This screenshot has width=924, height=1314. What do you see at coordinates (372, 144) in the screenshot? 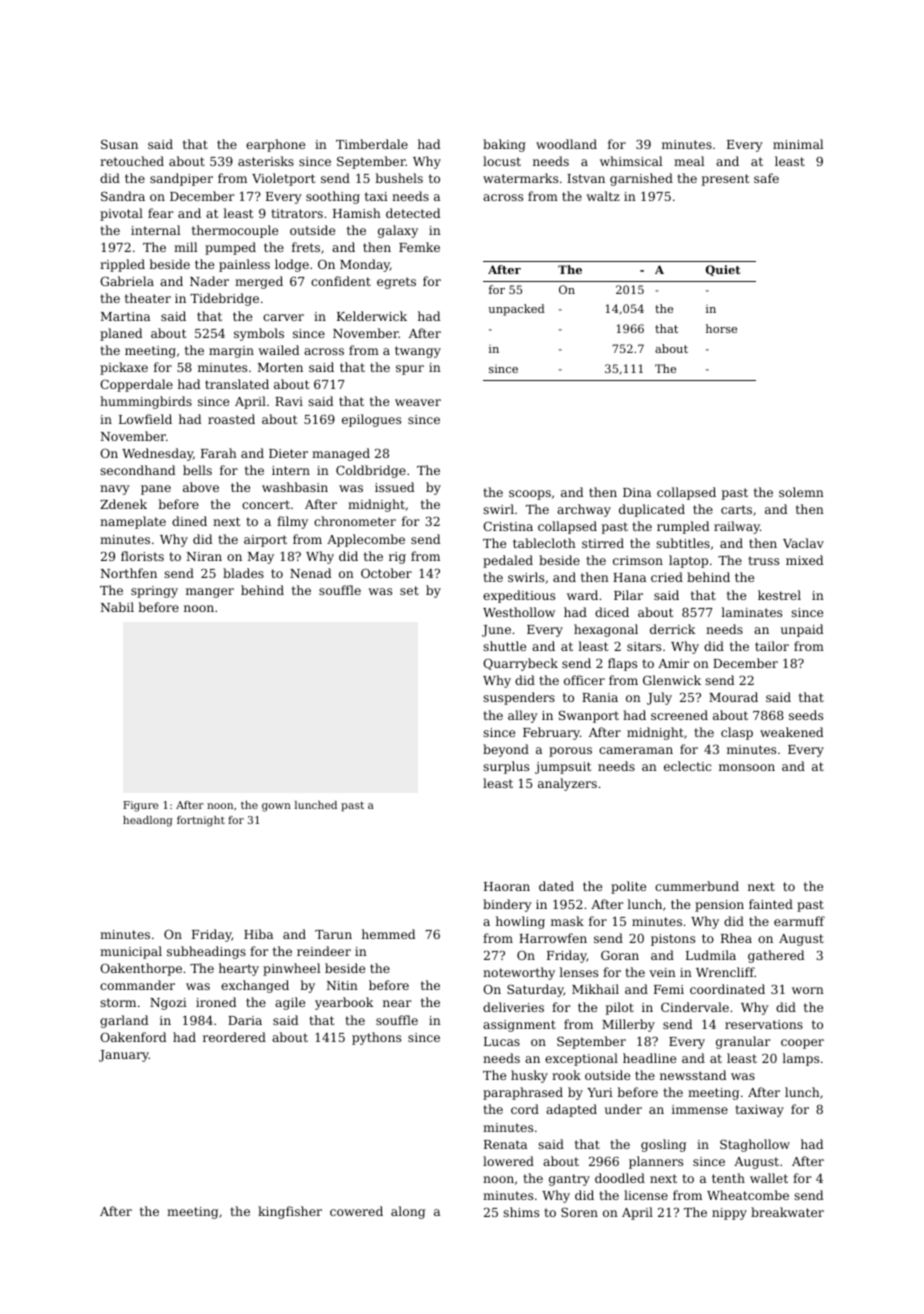
I see `Timberdale` at bounding box center [372, 144].
